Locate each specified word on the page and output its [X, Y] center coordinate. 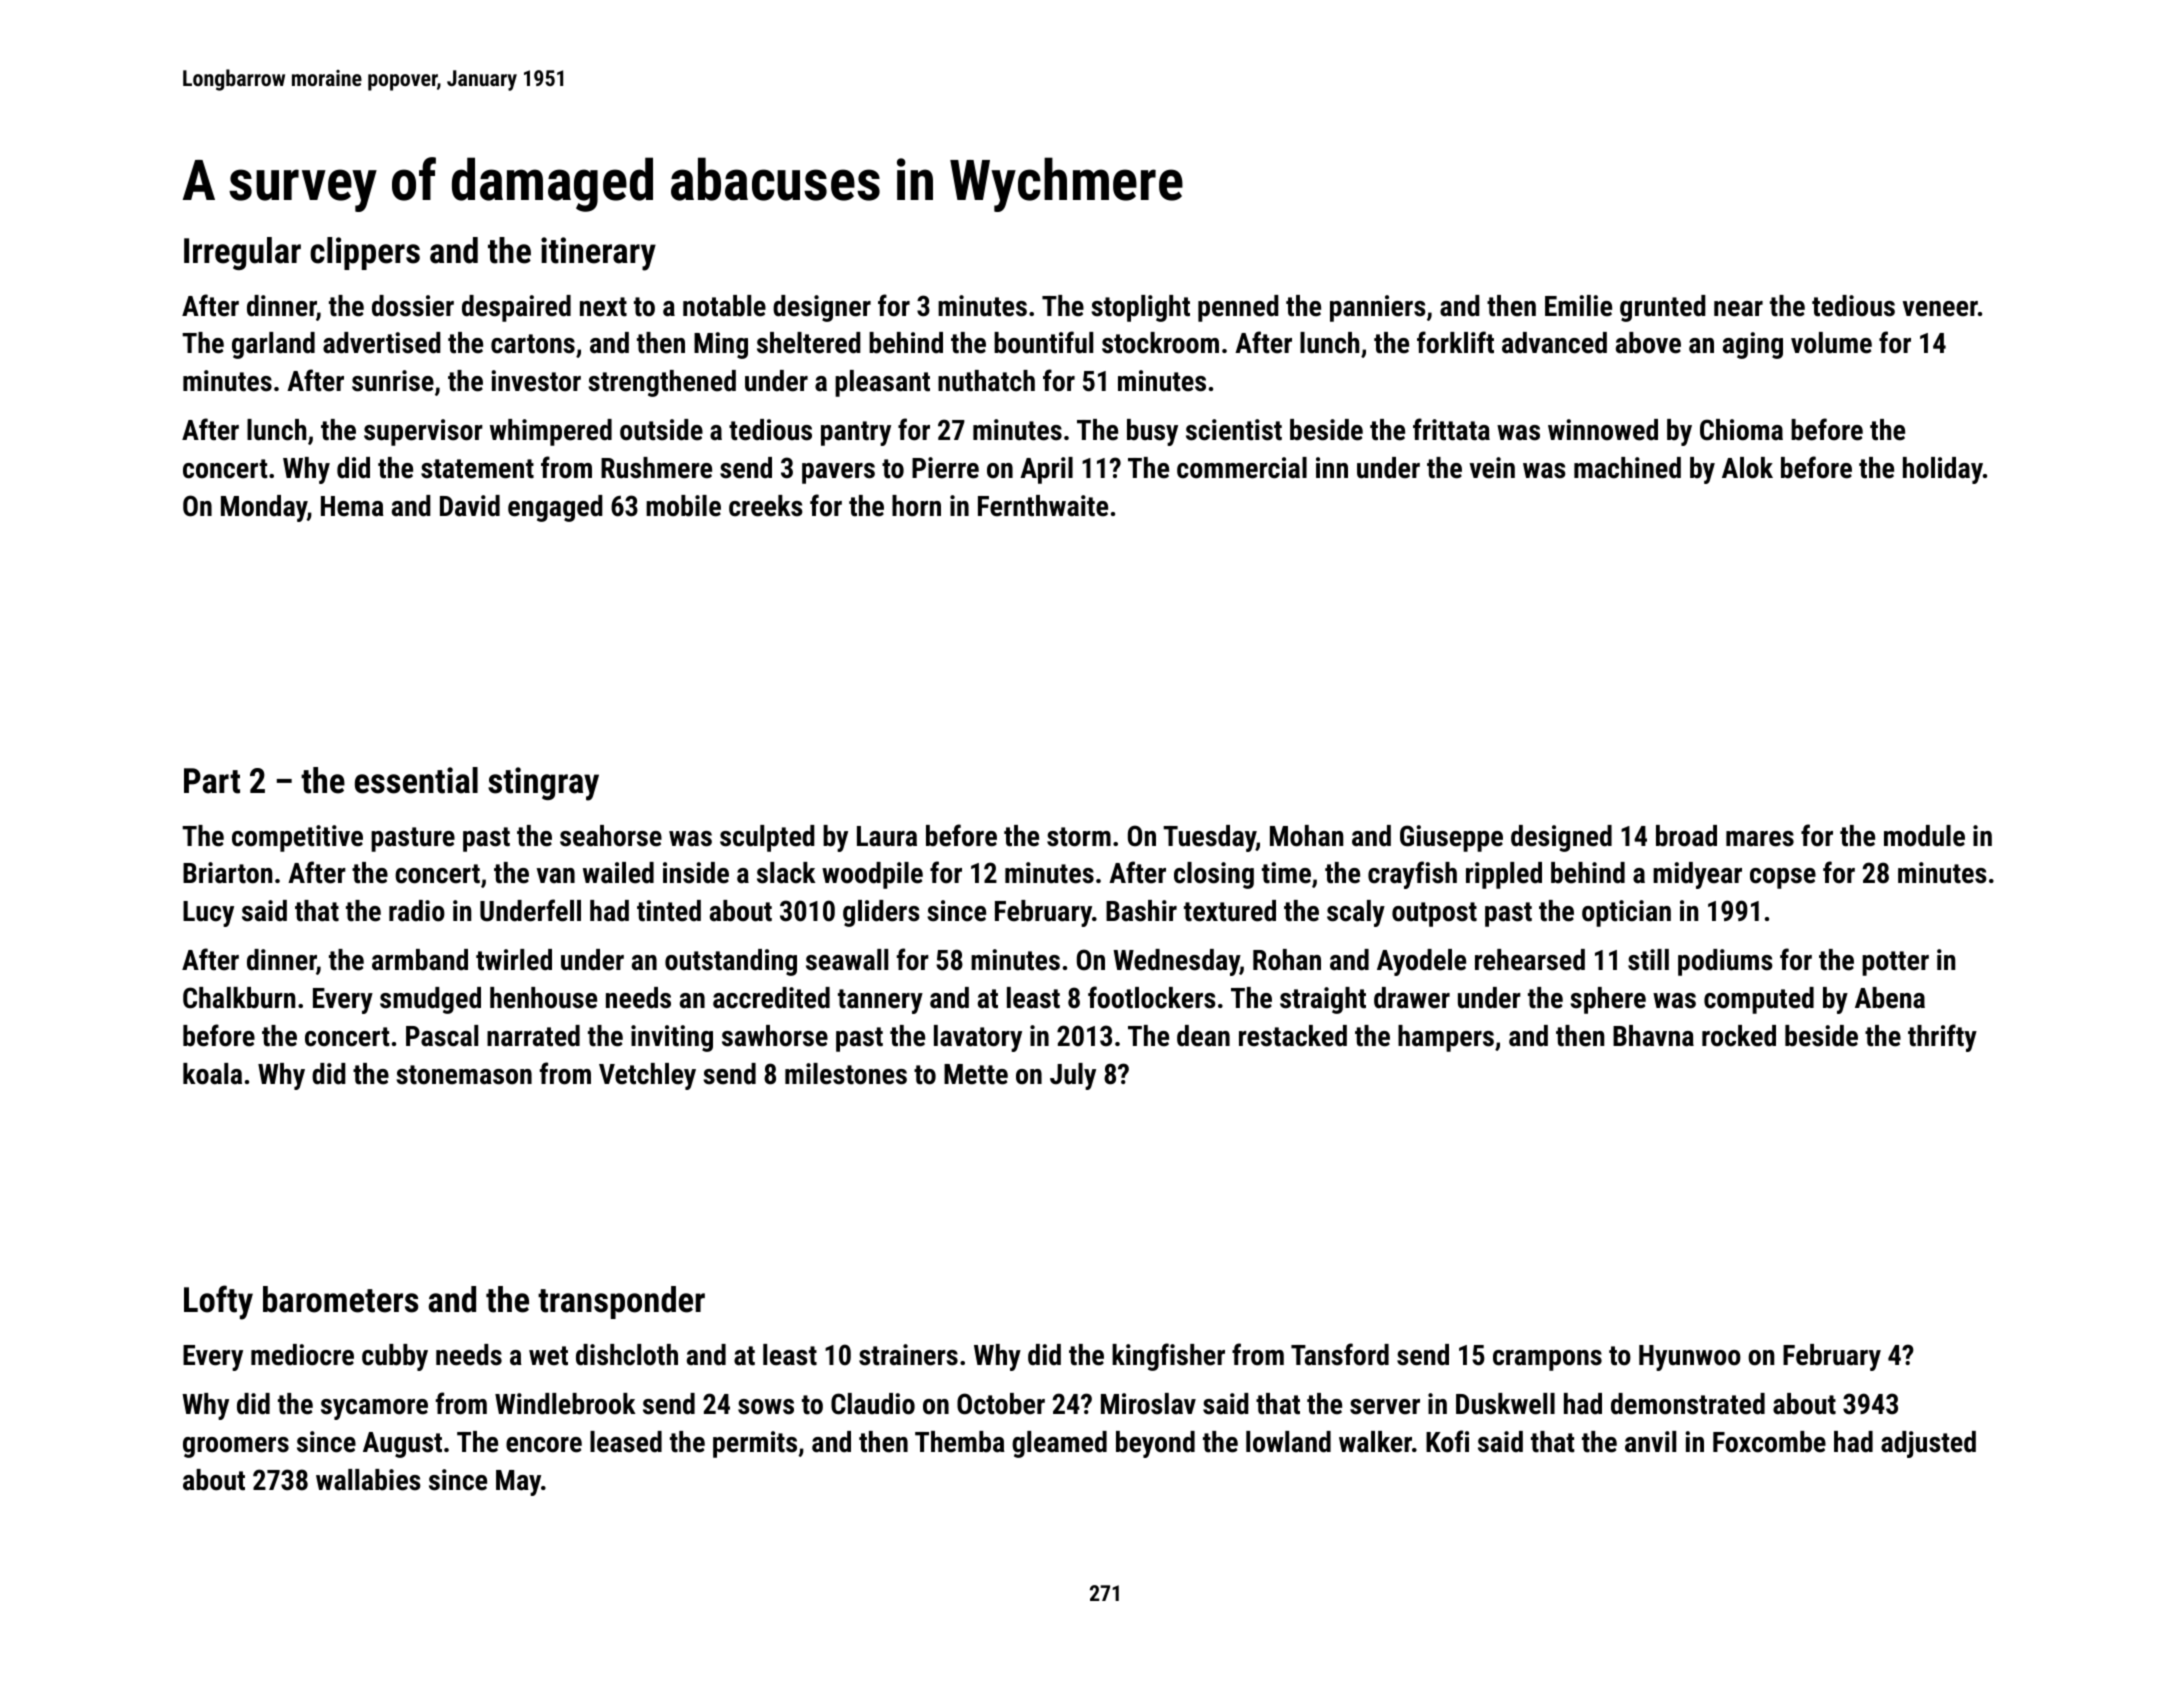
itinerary [598, 254]
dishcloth [627, 1355]
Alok [1747, 468]
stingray [543, 784]
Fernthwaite [1043, 506]
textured [1230, 911]
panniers [1378, 308]
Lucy [208, 914]
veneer [1940, 309]
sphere [1608, 1000]
